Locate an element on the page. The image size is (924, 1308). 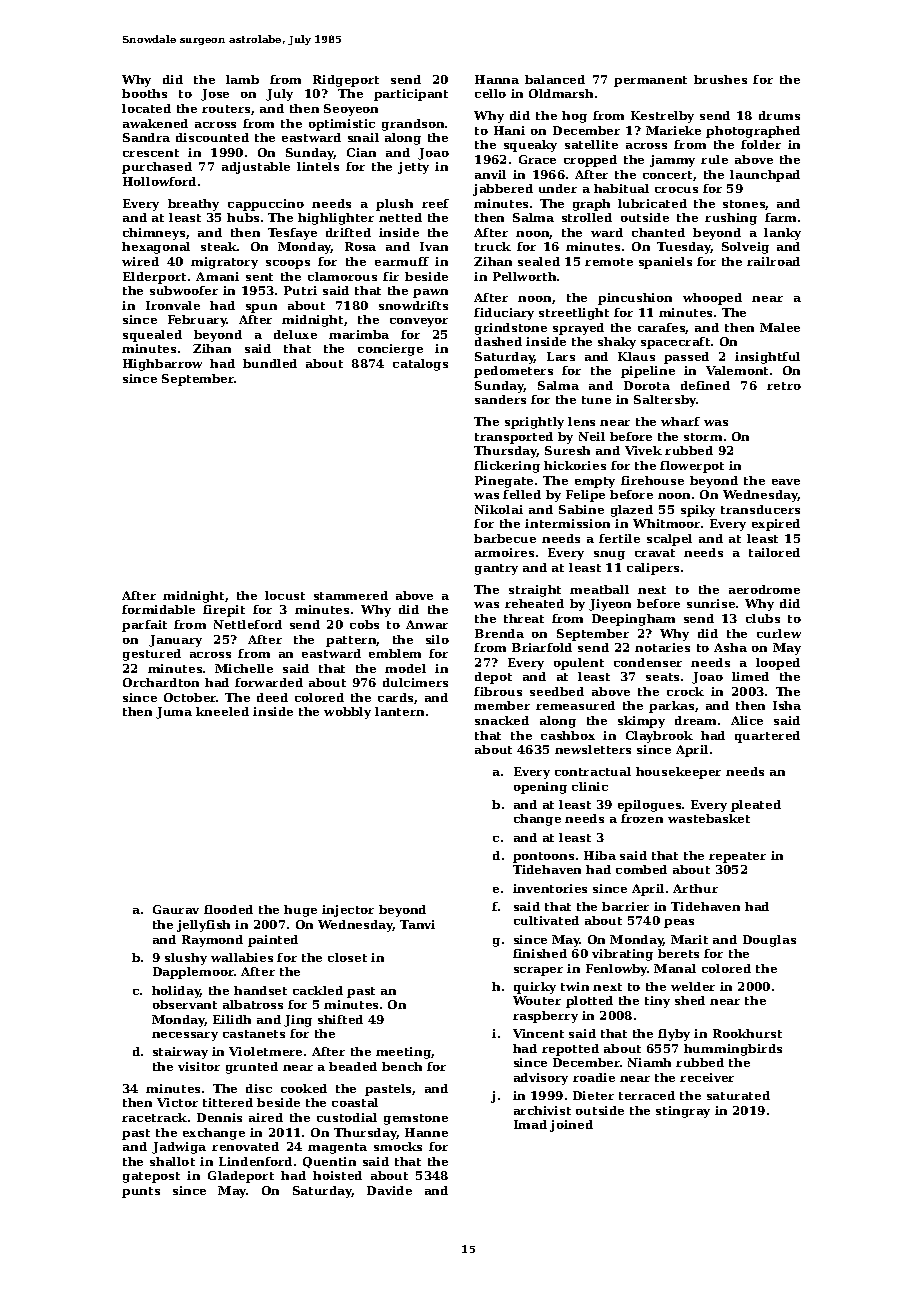
stairway is located at coordinates (180, 1053).
